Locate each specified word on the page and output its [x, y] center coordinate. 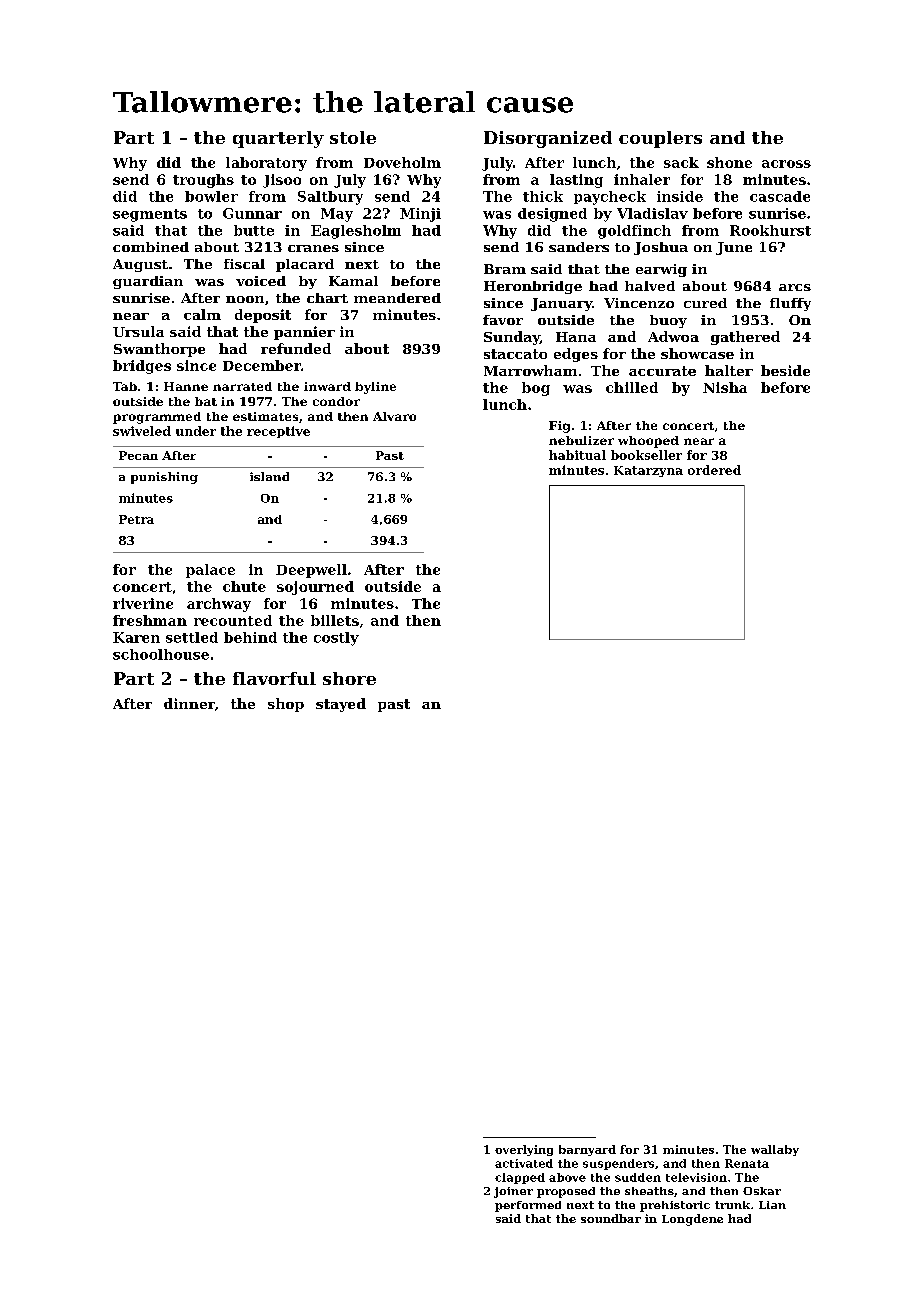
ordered [714, 470]
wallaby [775, 1150]
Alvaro [394, 416]
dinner [189, 703]
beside [785, 370]
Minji [420, 215]
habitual [577, 455]
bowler [211, 196]
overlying [524, 1150]
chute [244, 586]
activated [524, 1163]
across [786, 164]
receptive [278, 432]
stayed [341, 705]
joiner [513, 1192]
